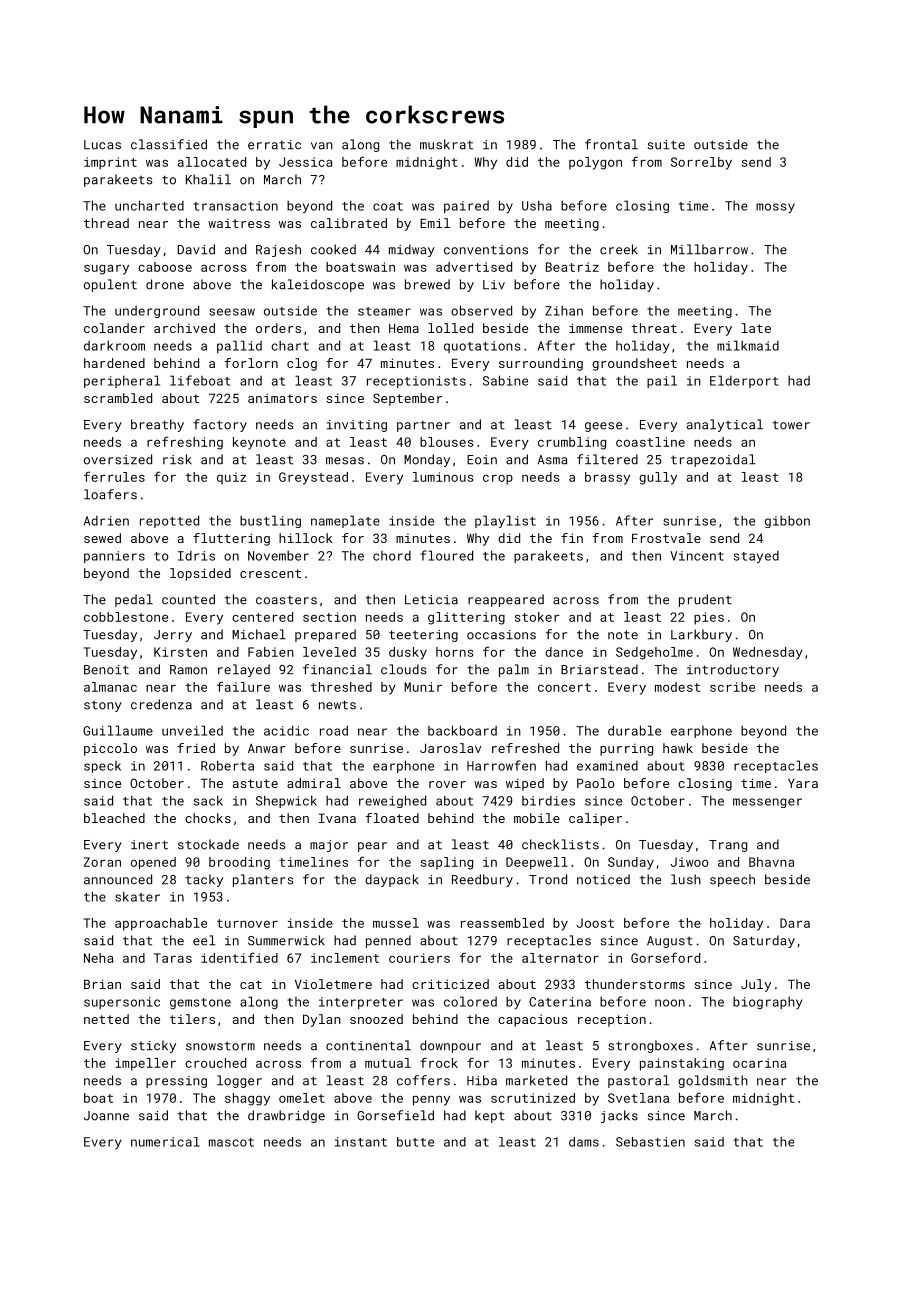 This page has height=1316, width=908. I want to click on threat, so click(654, 328).
